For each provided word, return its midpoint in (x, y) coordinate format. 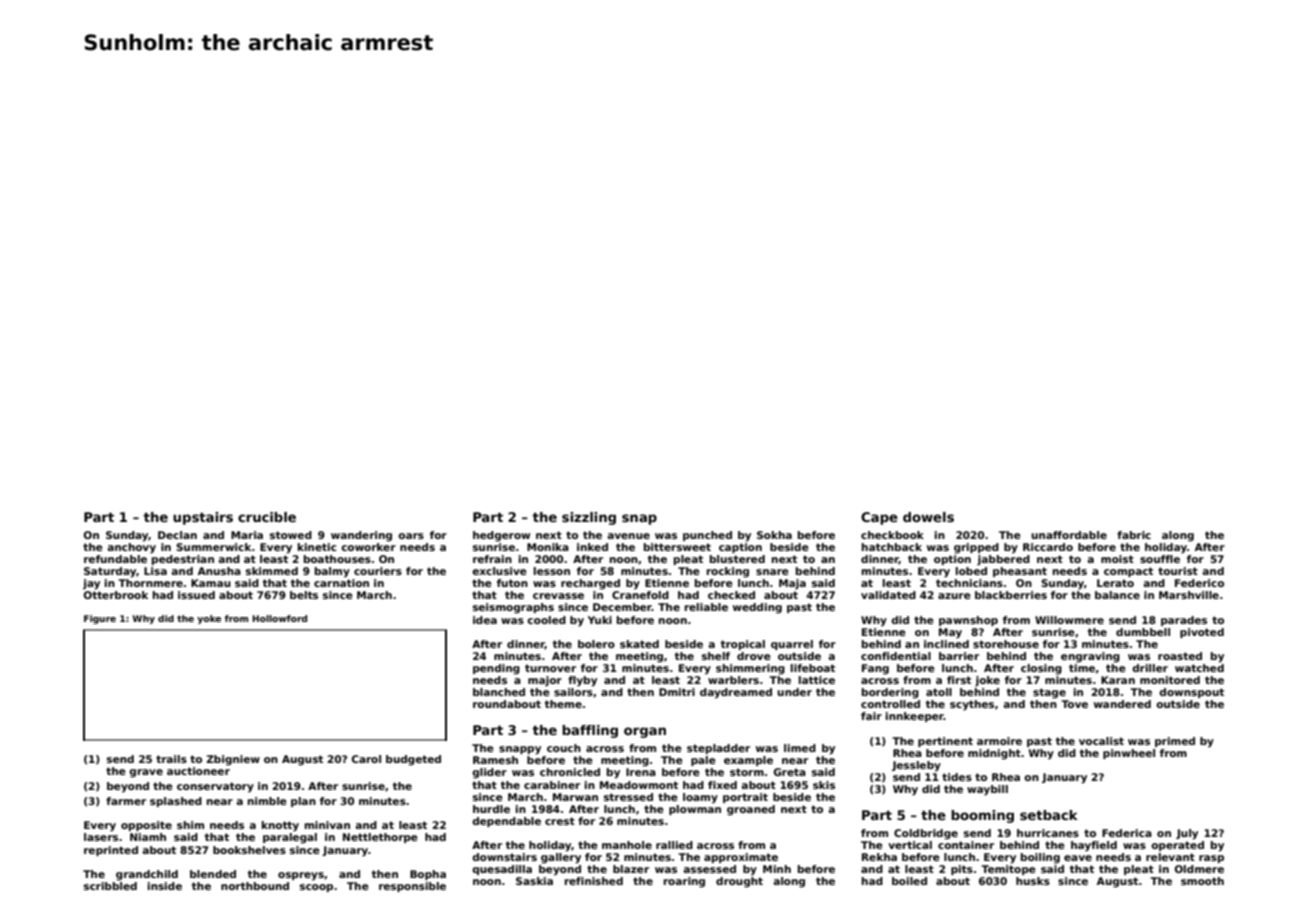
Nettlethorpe (380, 838)
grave (146, 773)
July (1187, 834)
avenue (628, 536)
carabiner (552, 785)
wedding (757, 608)
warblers (733, 680)
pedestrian (183, 560)
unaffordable (1069, 535)
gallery (561, 858)
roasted (1180, 656)
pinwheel (1129, 754)
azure (954, 596)
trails (171, 759)
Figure (100, 619)
